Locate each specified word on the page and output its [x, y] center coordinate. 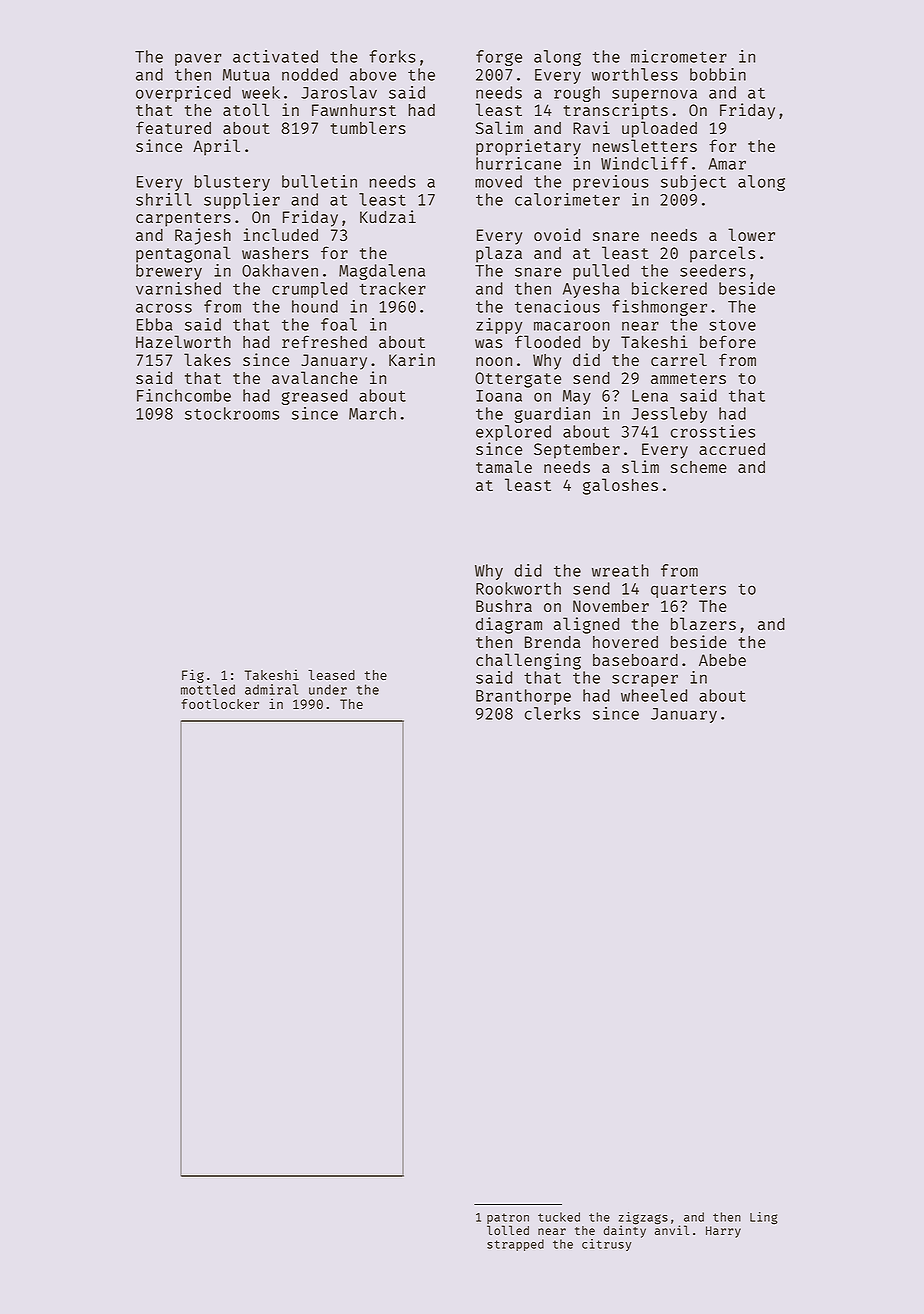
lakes [207, 359]
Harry [723, 1232]
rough [577, 94]
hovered [625, 642]
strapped [515, 1245]
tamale [504, 466]
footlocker [220, 704]
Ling [764, 1218]
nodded [310, 74]
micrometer [679, 56]
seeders [713, 270]
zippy [499, 326]
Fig [193, 676]
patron [508, 1218]
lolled [508, 1230]
